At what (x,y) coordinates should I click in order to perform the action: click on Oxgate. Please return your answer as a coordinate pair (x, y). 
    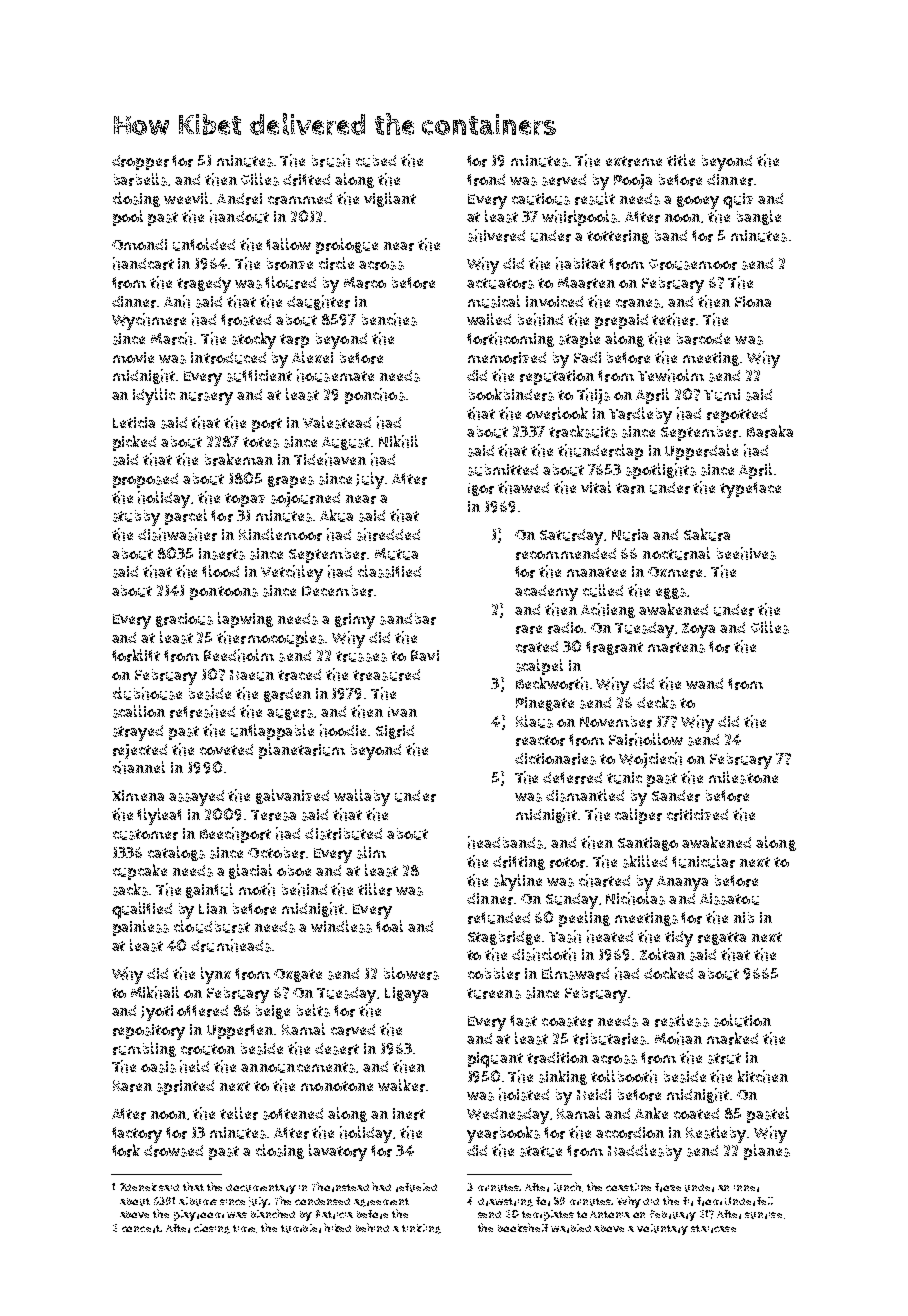
    Looking at the image, I should click on (298, 975).
